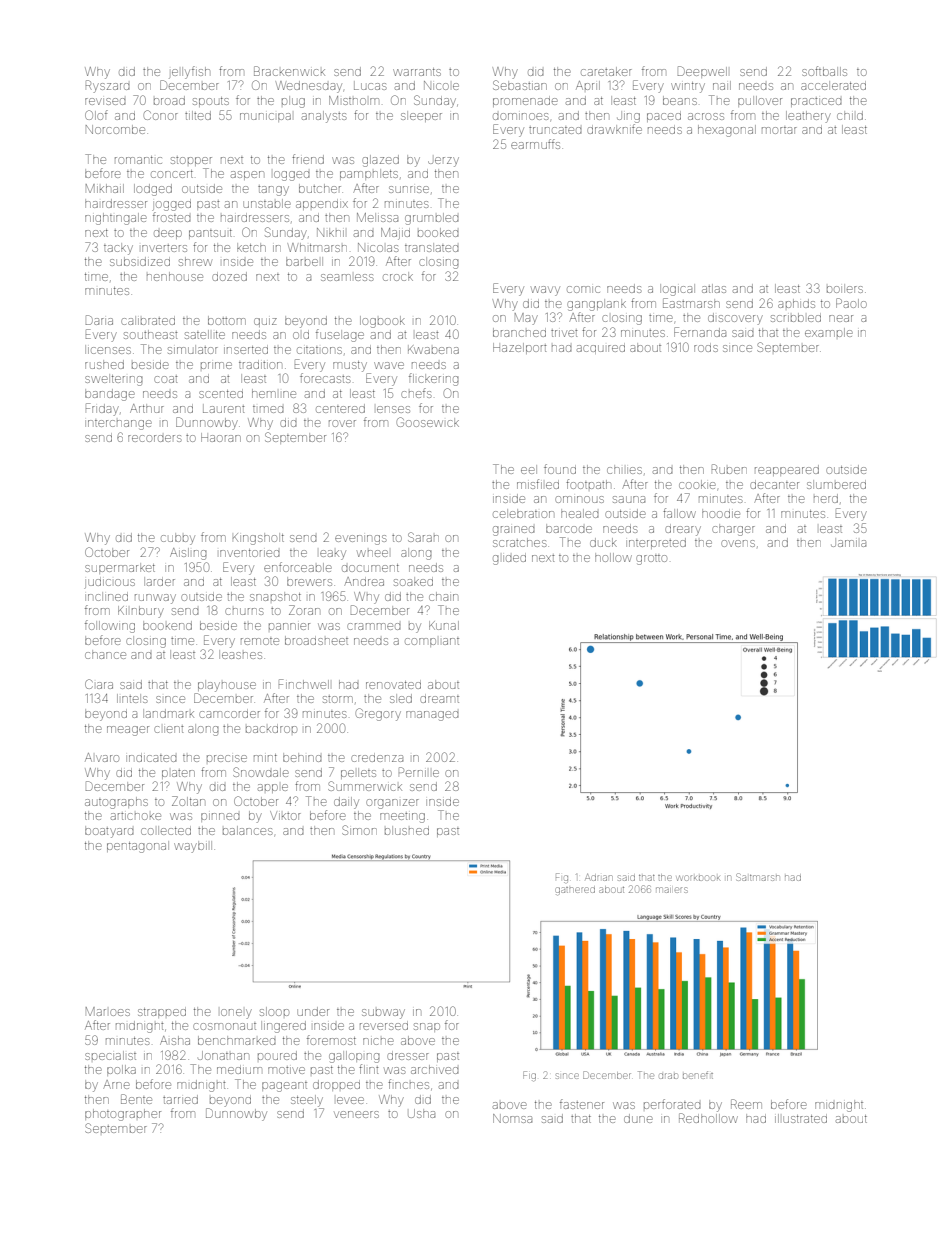 The width and height of the page is (952, 1233). I want to click on illustrated, so click(801, 1118).
